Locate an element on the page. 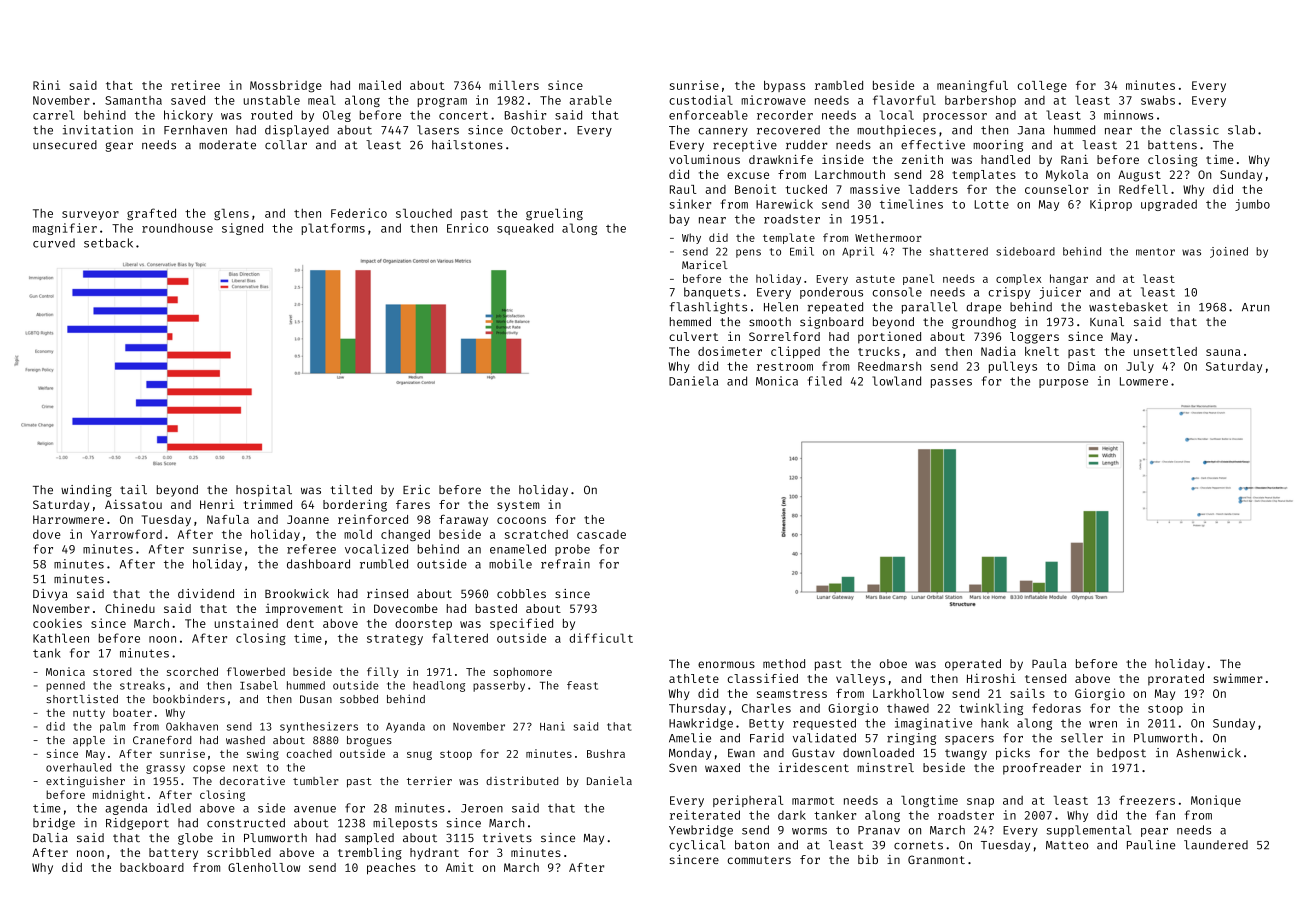  wastebasket is located at coordinates (1128, 307).
